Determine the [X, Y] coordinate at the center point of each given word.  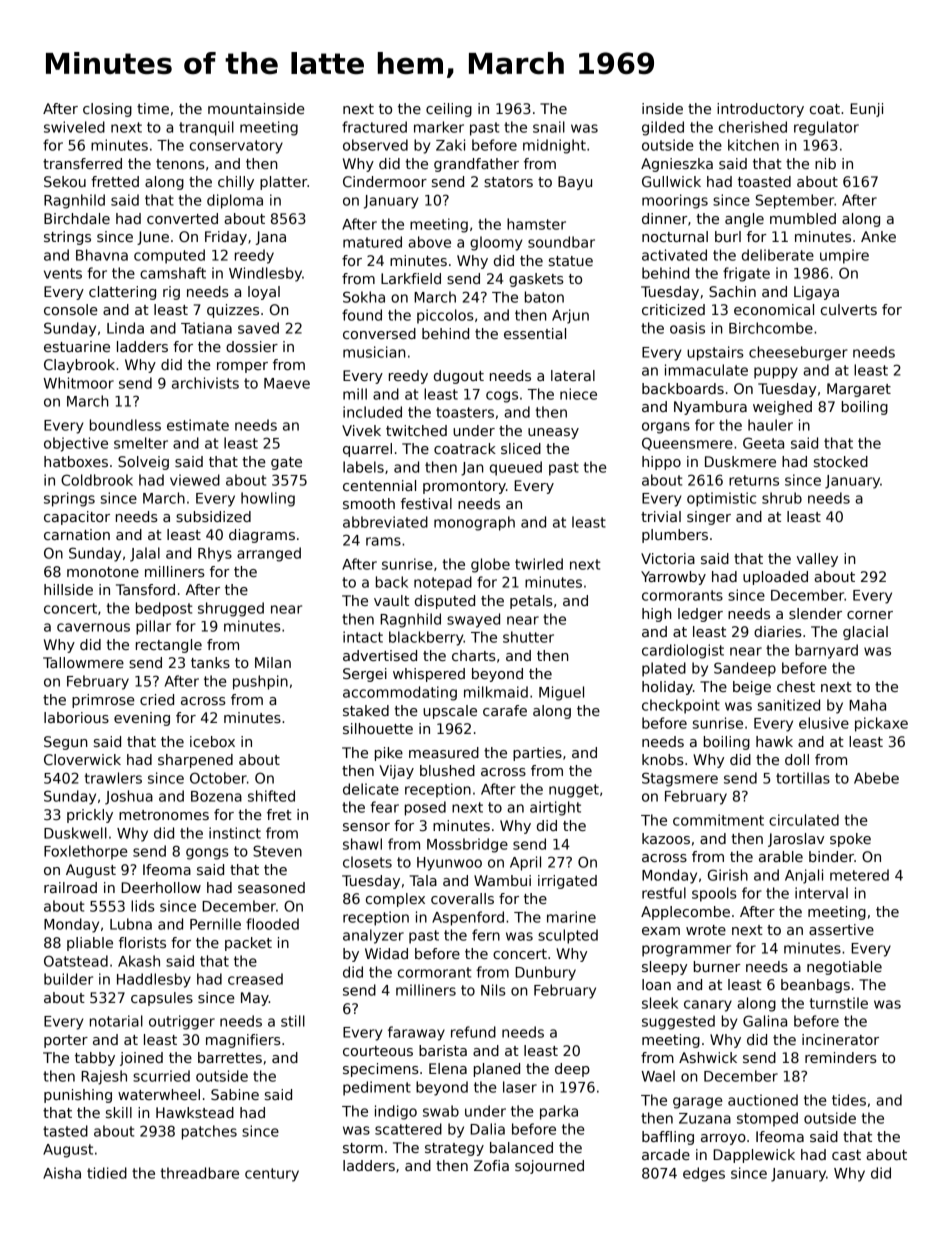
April [525, 863]
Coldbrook [97, 480]
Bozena [216, 796]
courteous [378, 1051]
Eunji [866, 110]
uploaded [775, 578]
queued [516, 468]
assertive [841, 929]
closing [107, 110]
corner [870, 615]
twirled [539, 564]
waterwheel [159, 1094]
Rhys [215, 554]
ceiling [449, 110]
